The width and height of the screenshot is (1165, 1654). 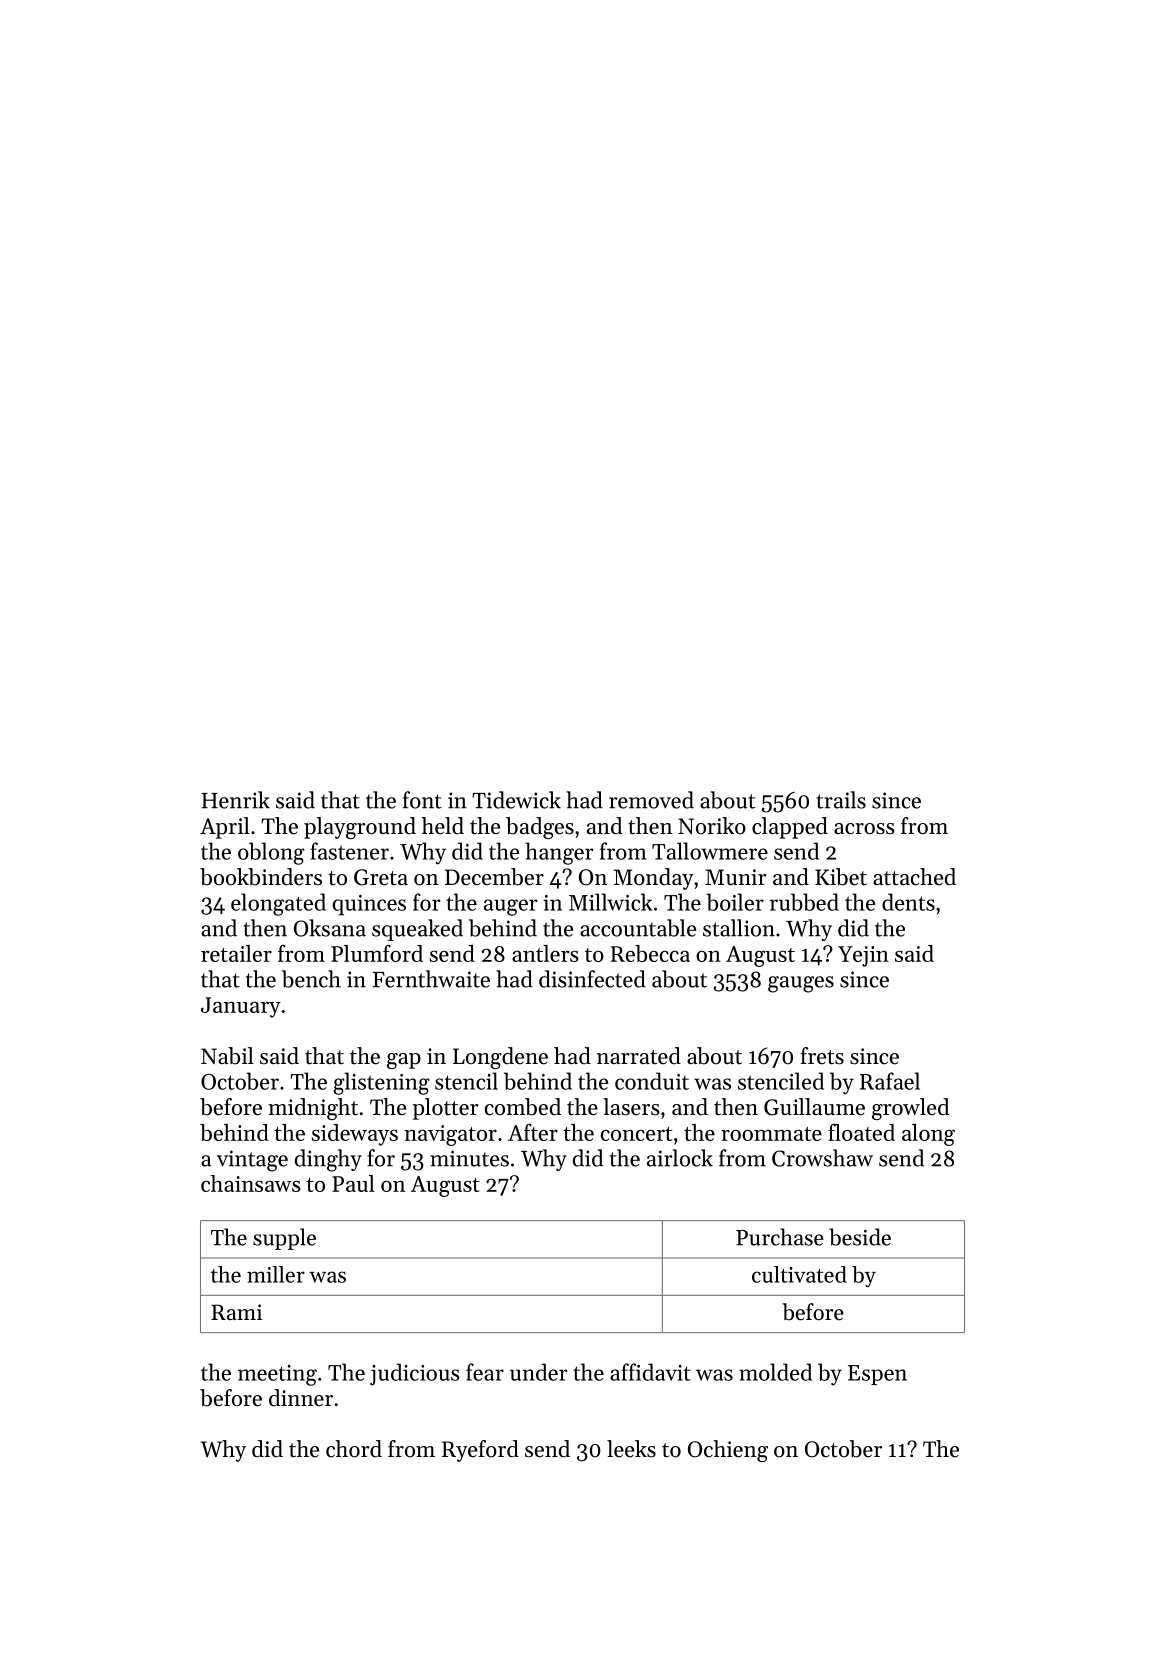 What do you see at coordinates (446, 1109) in the screenshot?
I see `plotter` at bounding box center [446, 1109].
